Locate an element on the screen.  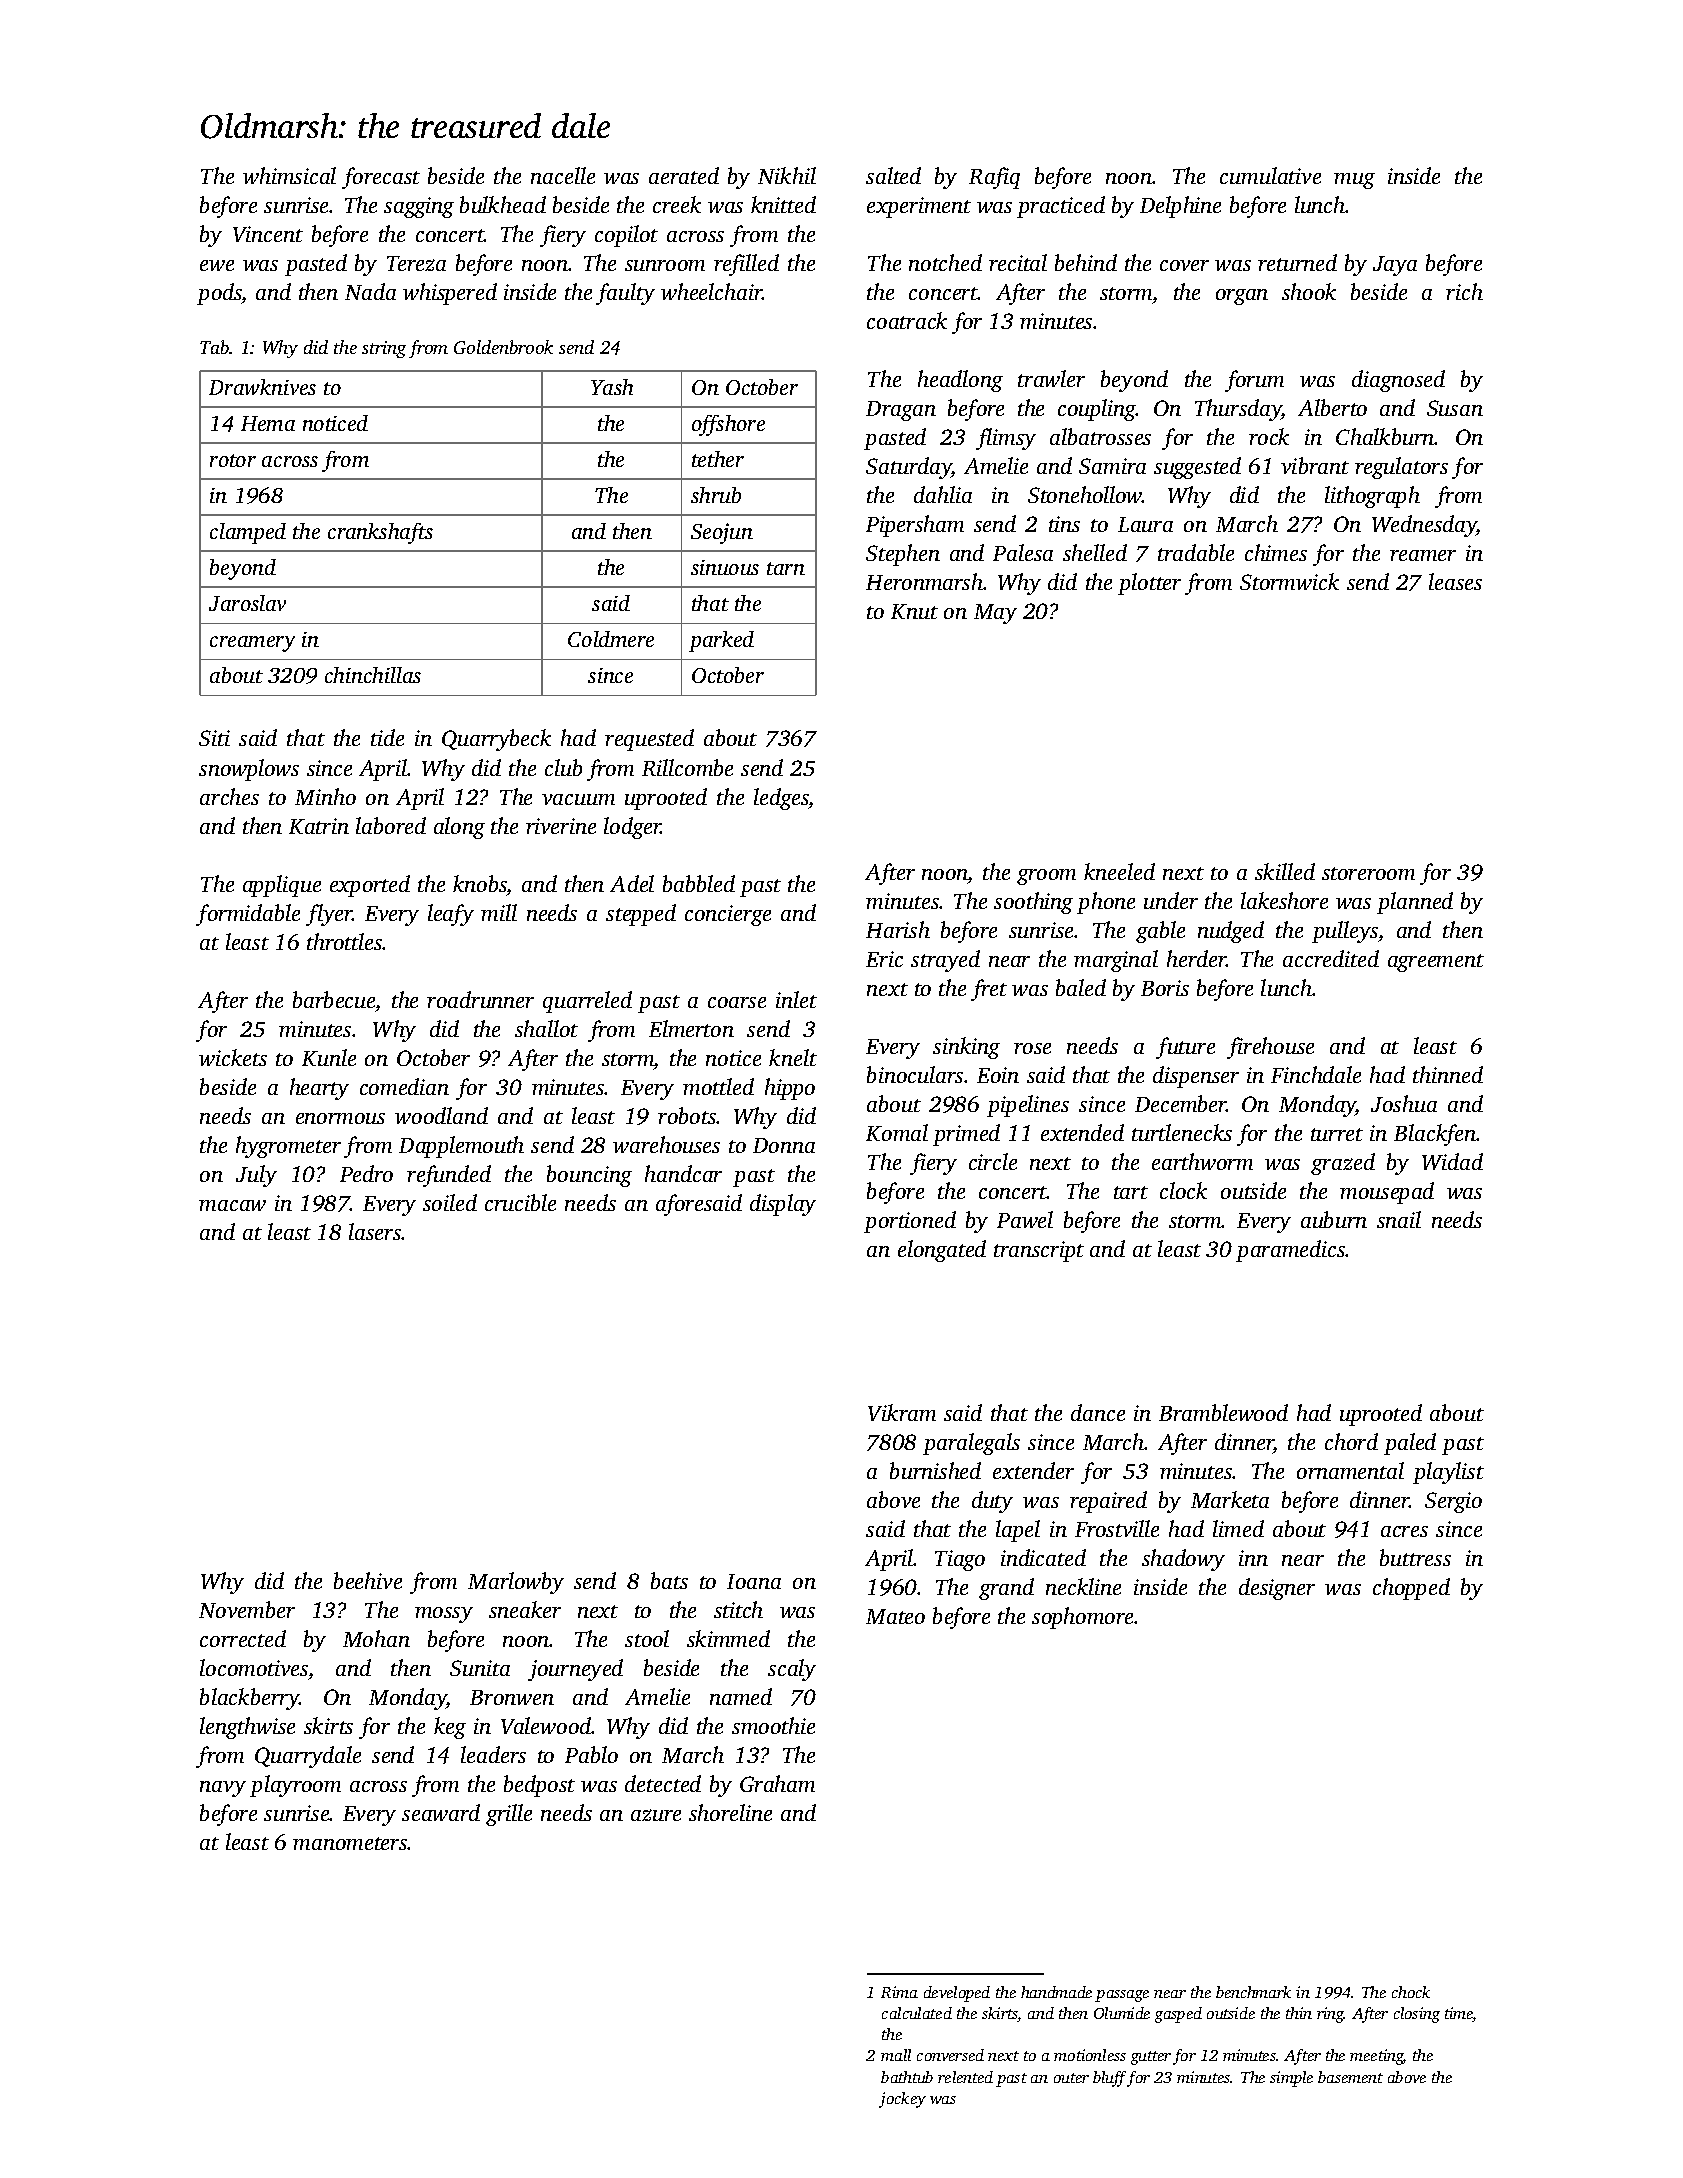
Vikram is located at coordinates (902, 1412).
